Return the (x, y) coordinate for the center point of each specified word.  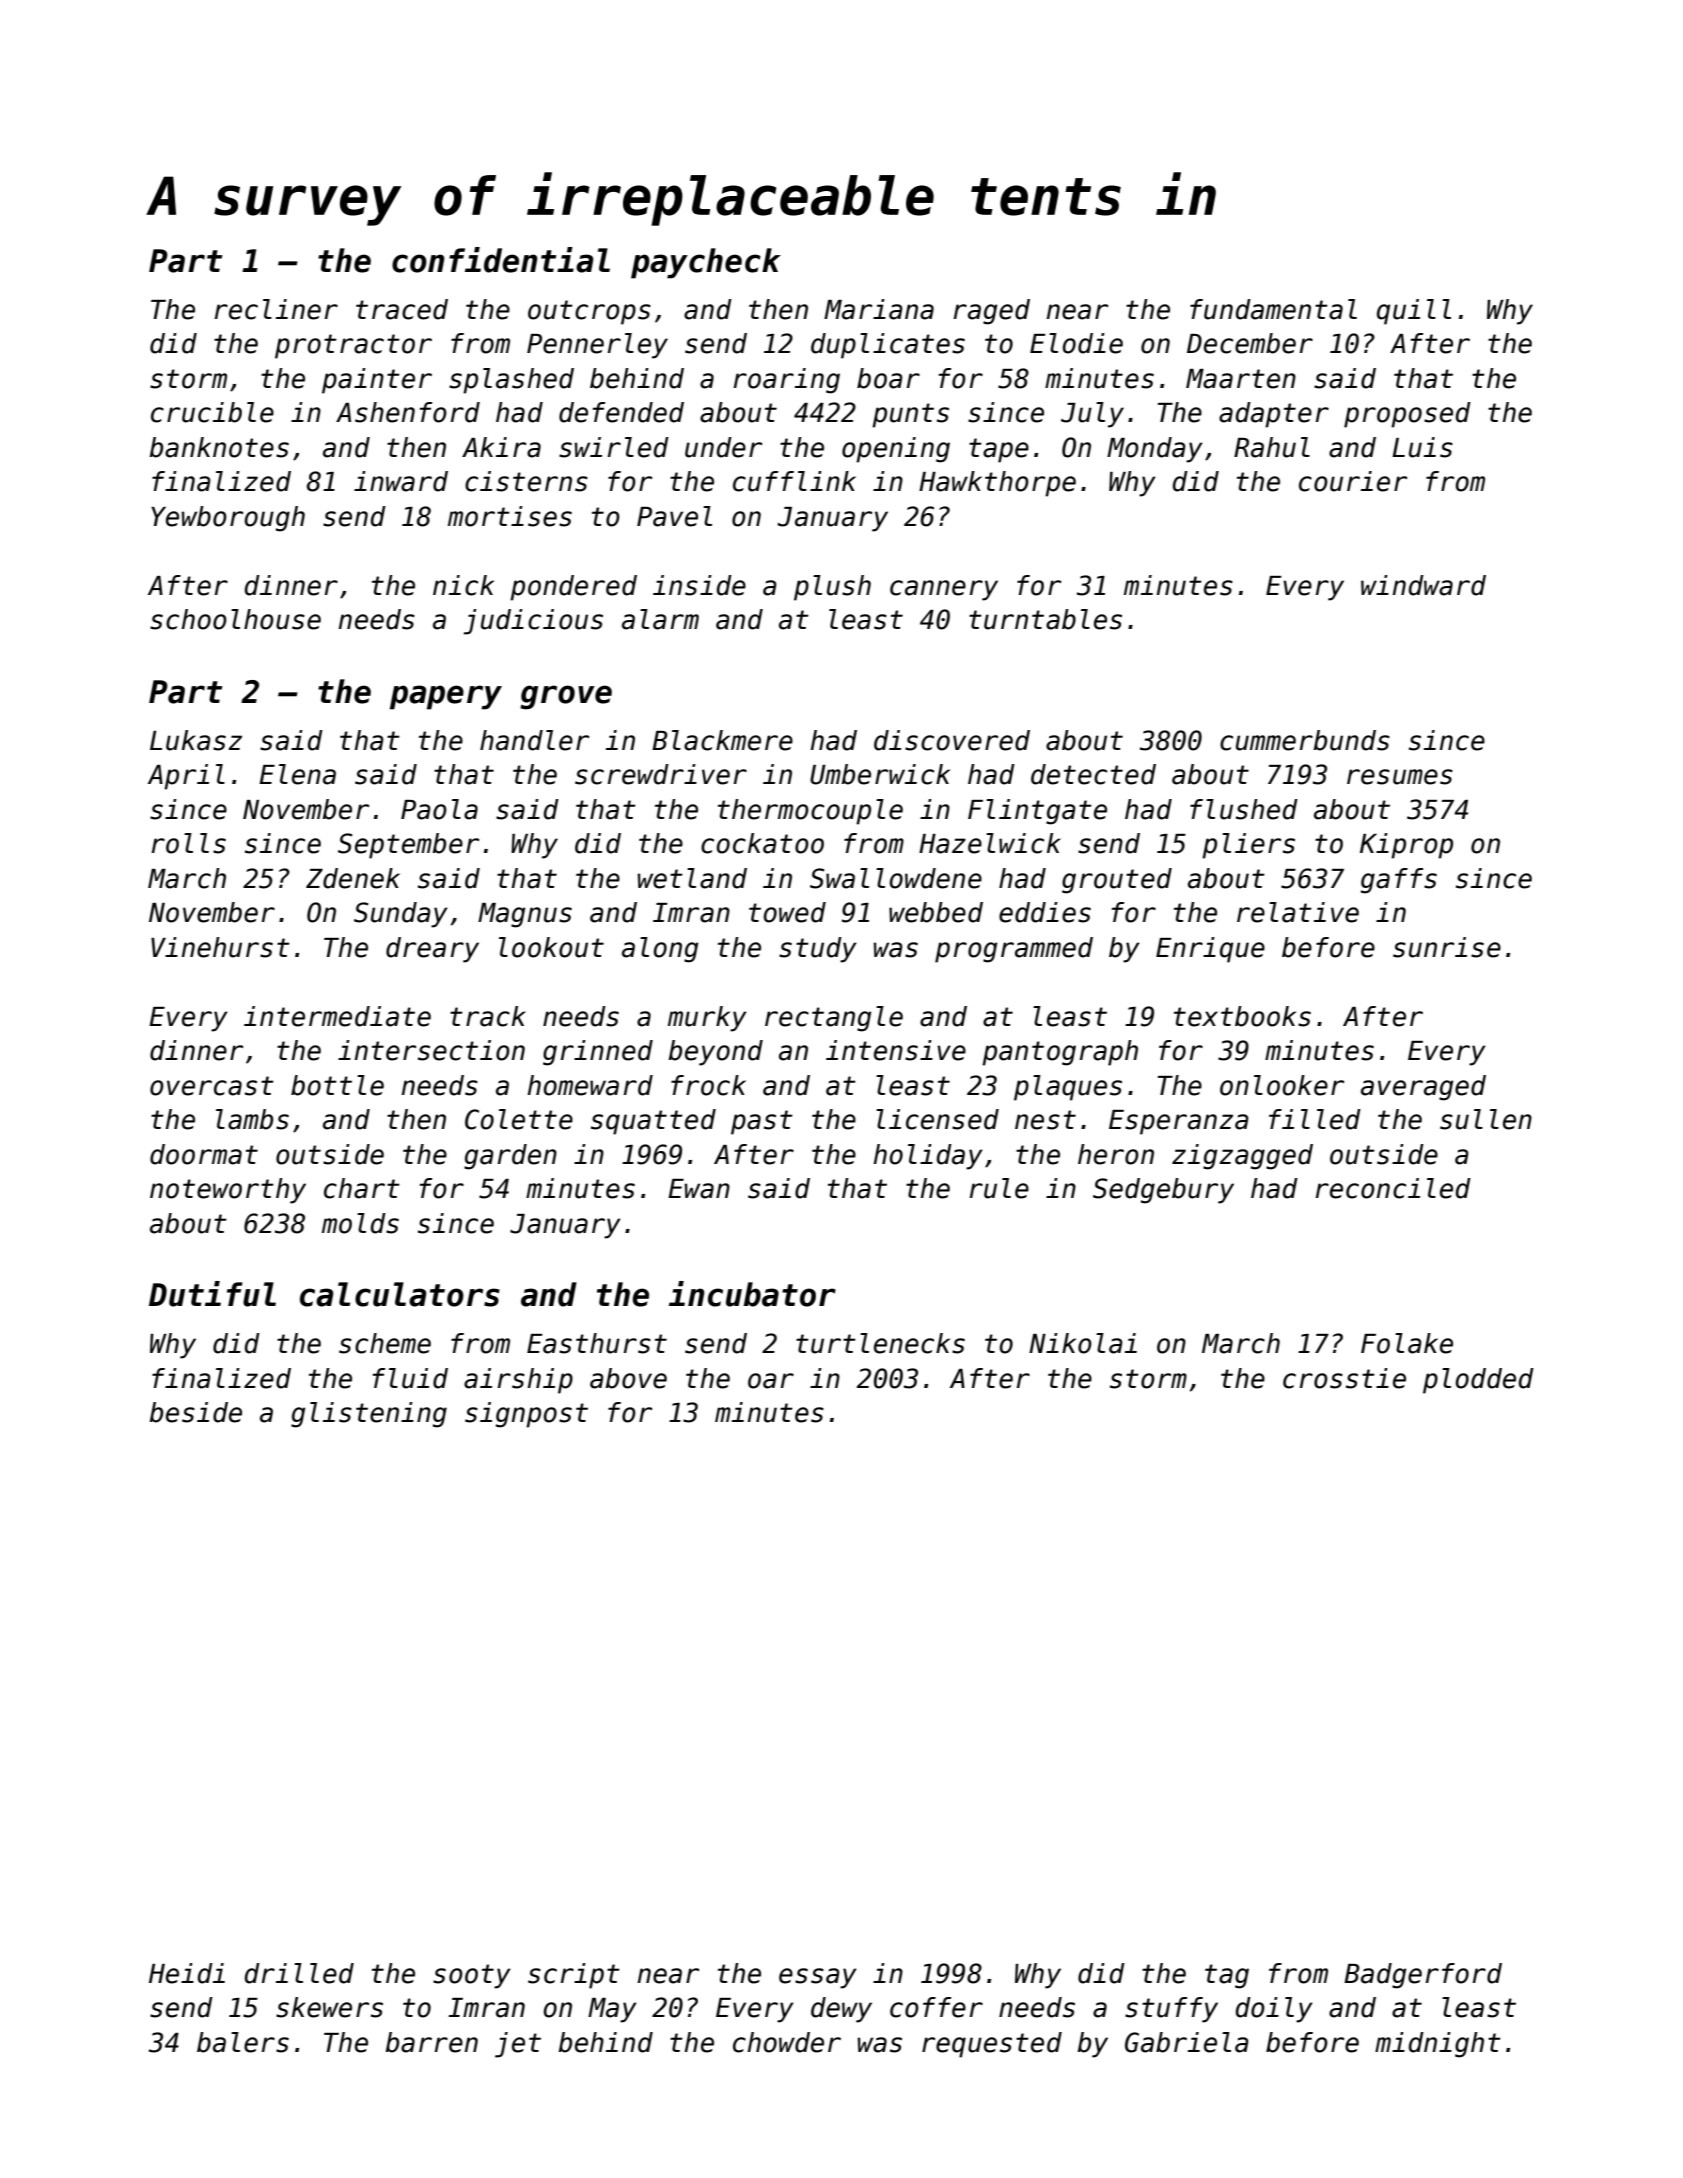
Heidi (187, 1973)
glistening (369, 1415)
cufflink (794, 481)
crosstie (1344, 1378)
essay (818, 1978)
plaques (1068, 1088)
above (628, 1378)
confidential (501, 260)
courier (1353, 481)
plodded (1478, 1381)
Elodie (1076, 343)
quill (1414, 312)
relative (1298, 912)
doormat (204, 1154)
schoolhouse (235, 619)
